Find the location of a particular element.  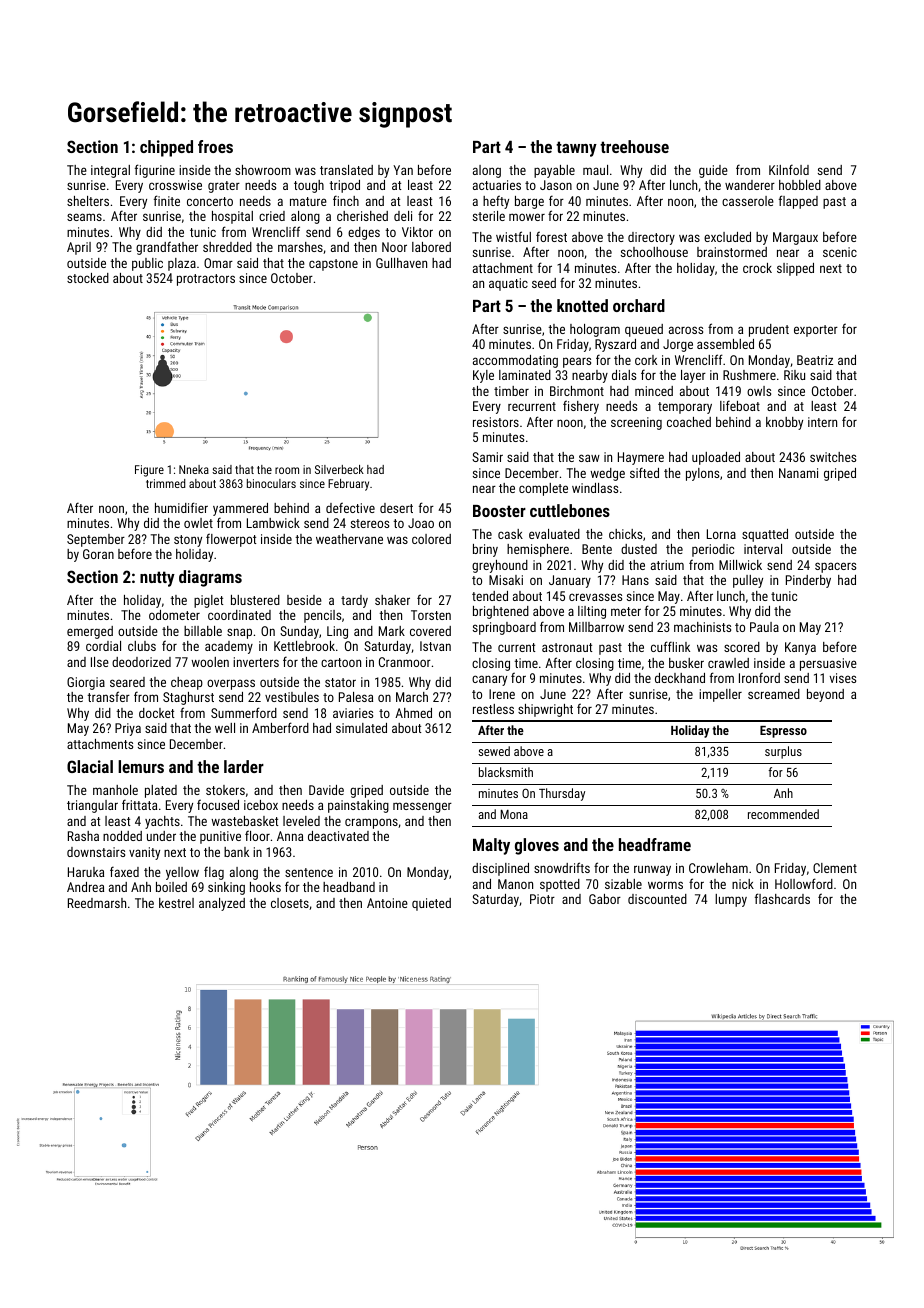

Yan is located at coordinates (403, 170).
